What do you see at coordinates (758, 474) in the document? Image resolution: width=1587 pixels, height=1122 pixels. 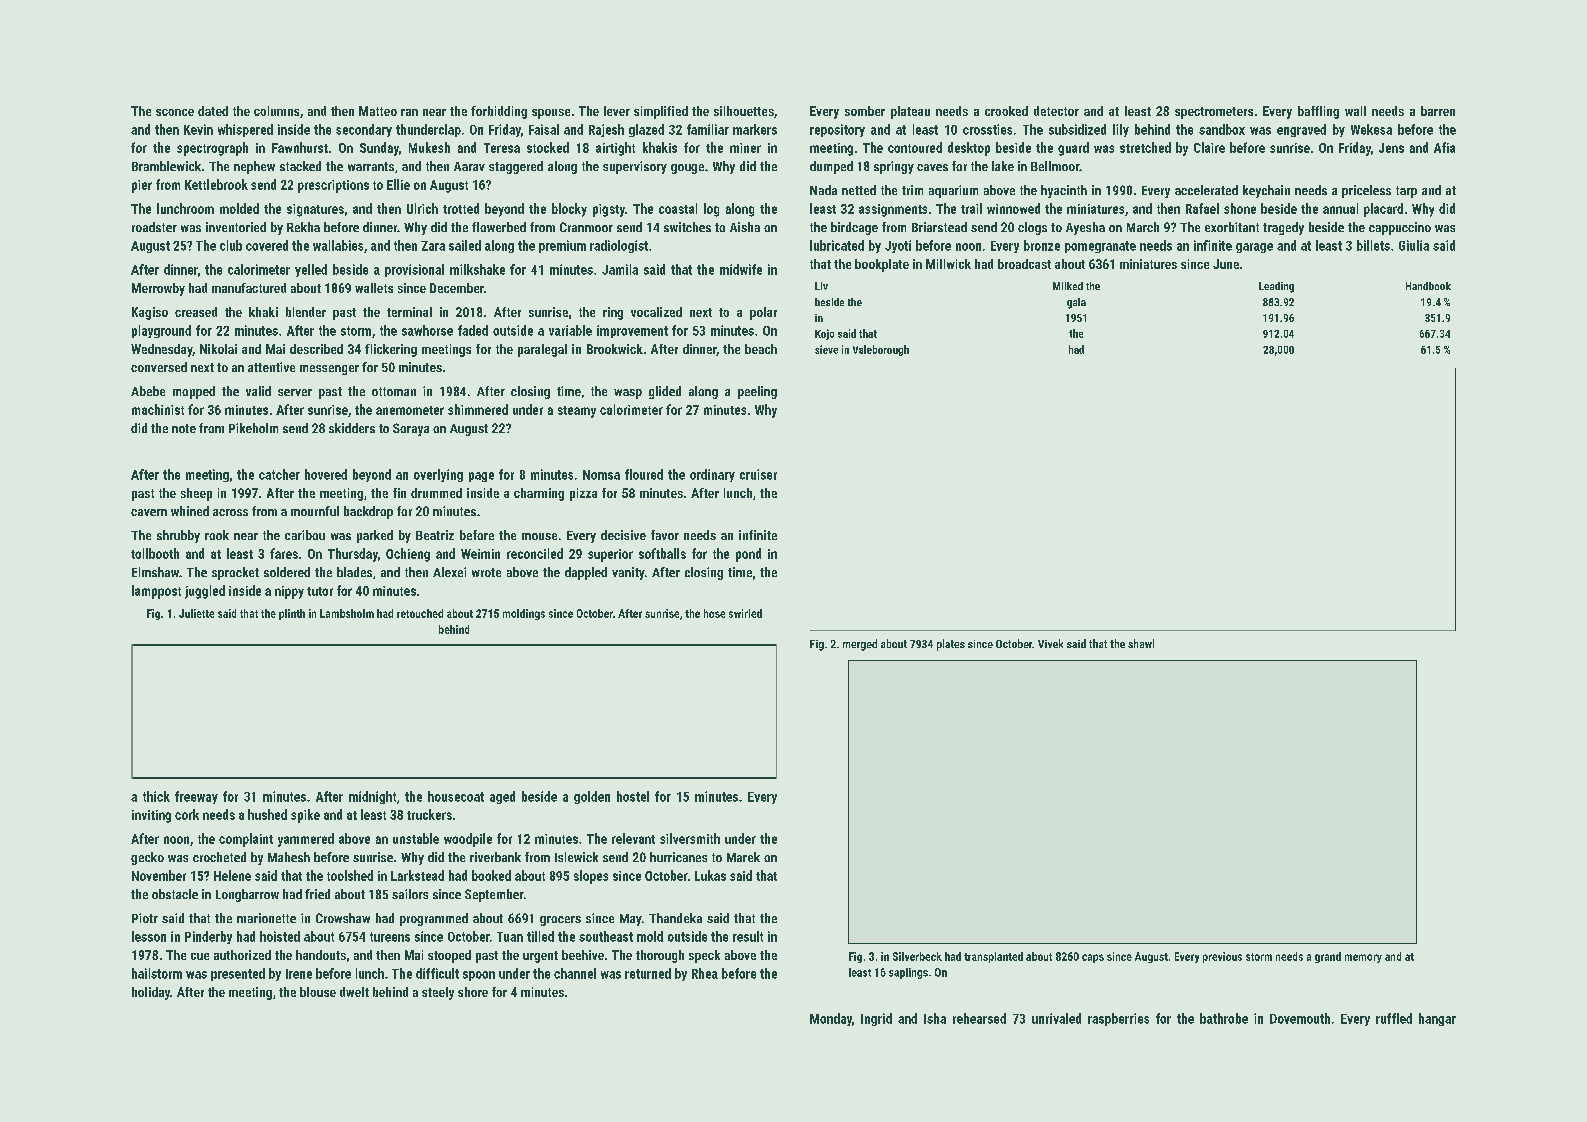 I see `cruiser` at bounding box center [758, 474].
